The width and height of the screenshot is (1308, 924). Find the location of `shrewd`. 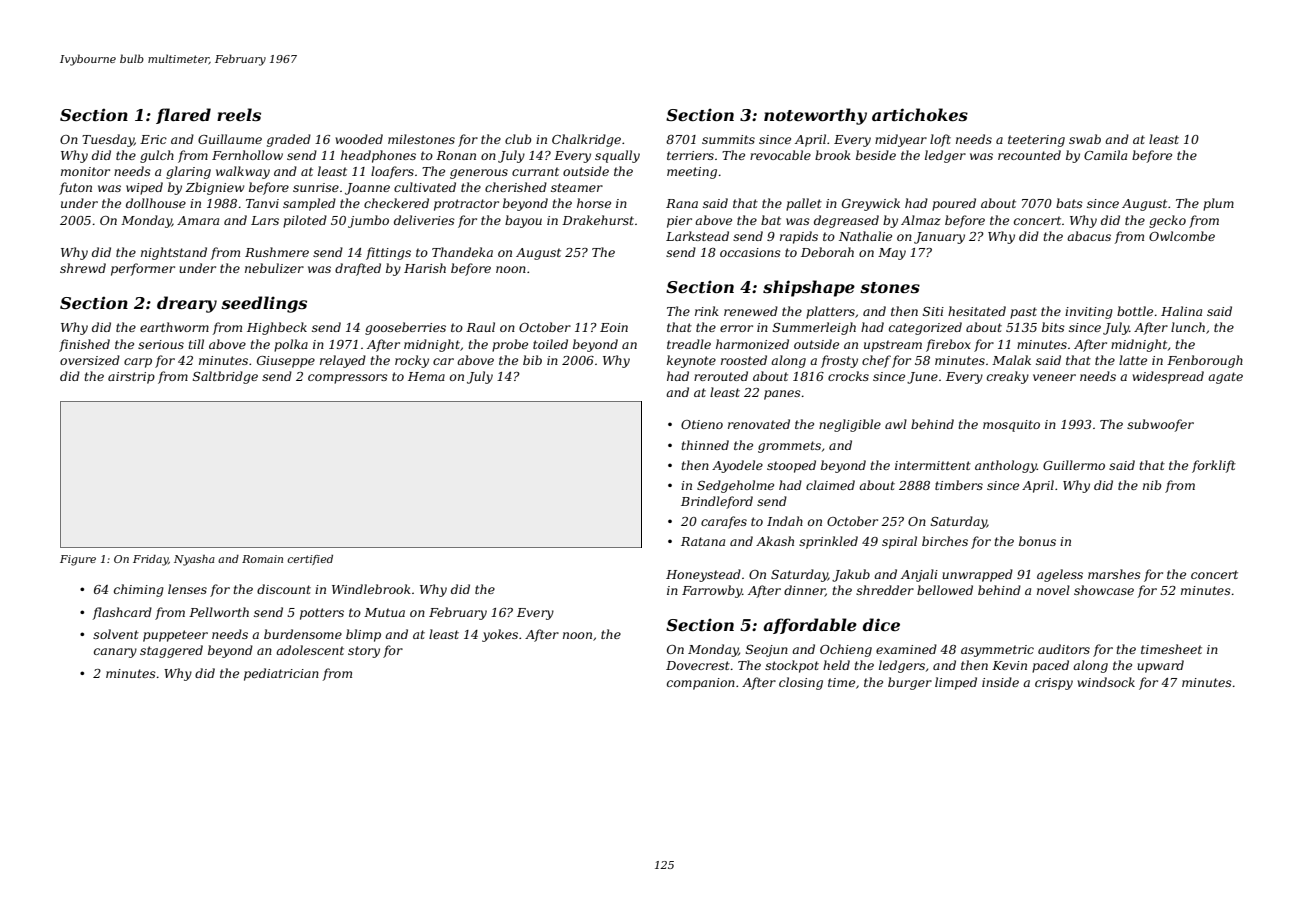

shrewd is located at coordinates (83, 268).
